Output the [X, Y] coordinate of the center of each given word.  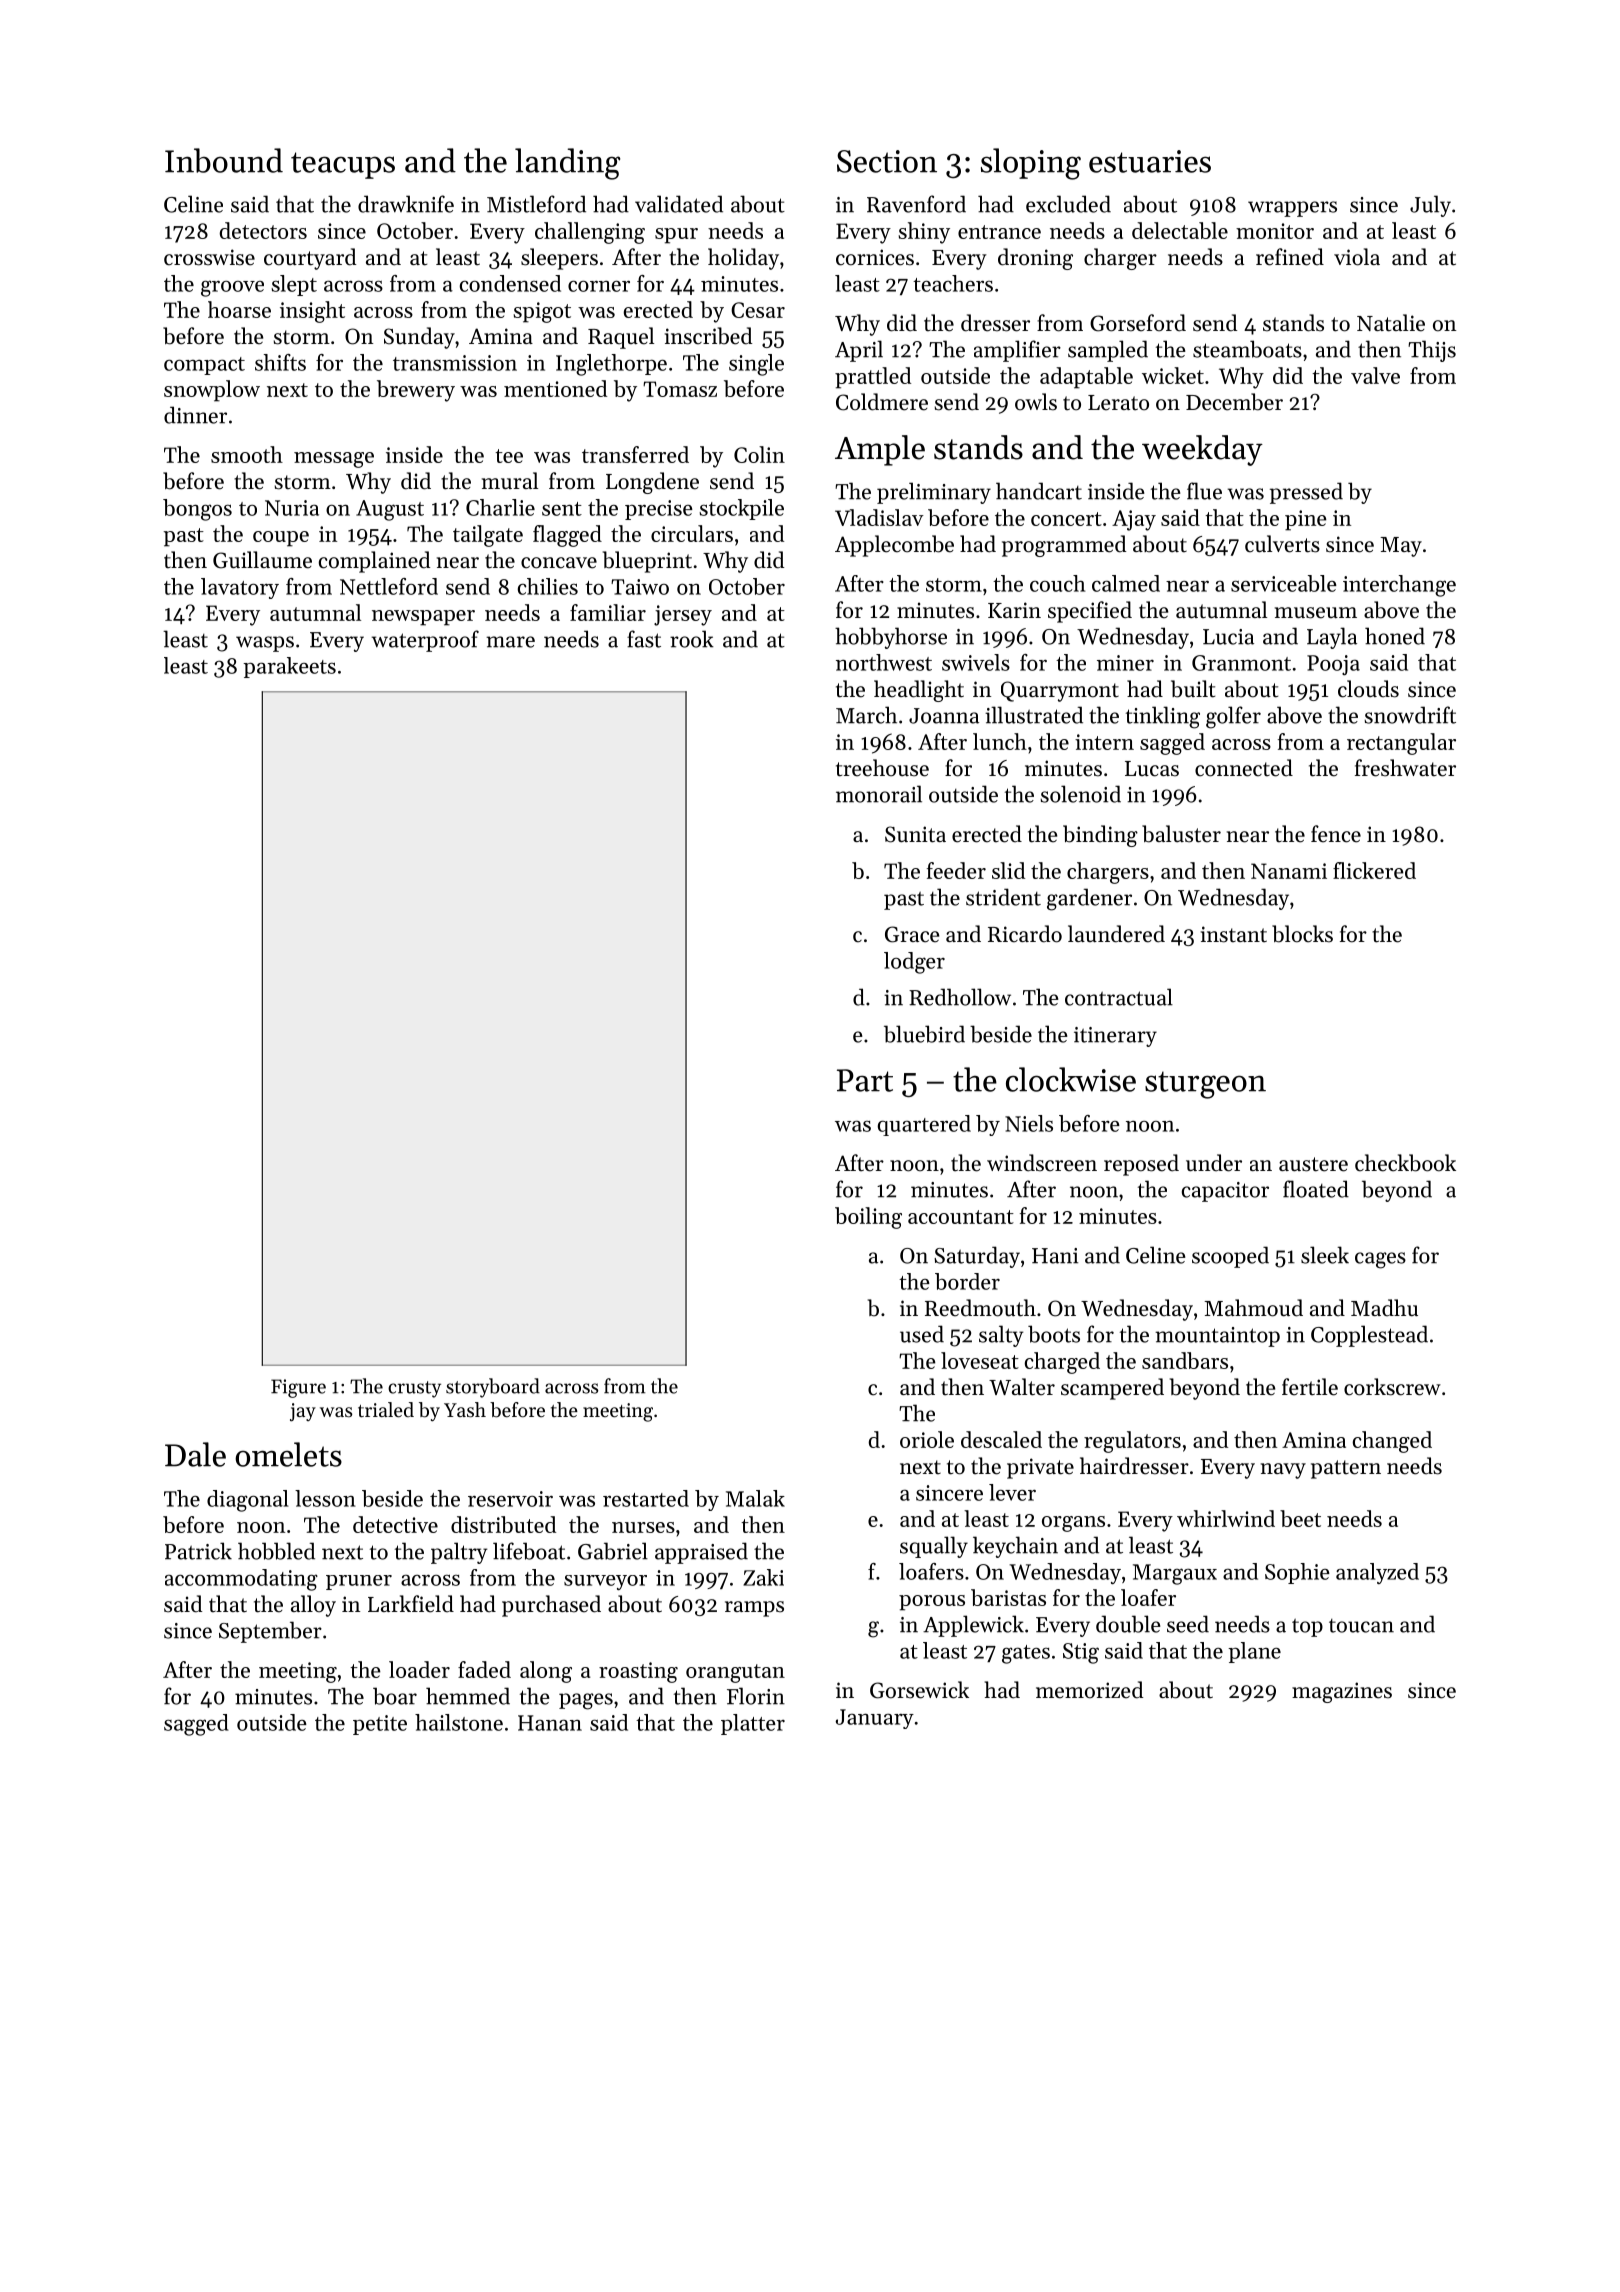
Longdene [652, 483]
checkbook [1405, 1163]
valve [1375, 375]
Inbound [224, 160]
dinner [195, 415]
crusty [414, 1389]
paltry [459, 1553]
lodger [914, 963]
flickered [1374, 870]
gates [1026, 1654]
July [1430, 206]
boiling [868, 1218]
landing [567, 164]
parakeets [289, 667]
